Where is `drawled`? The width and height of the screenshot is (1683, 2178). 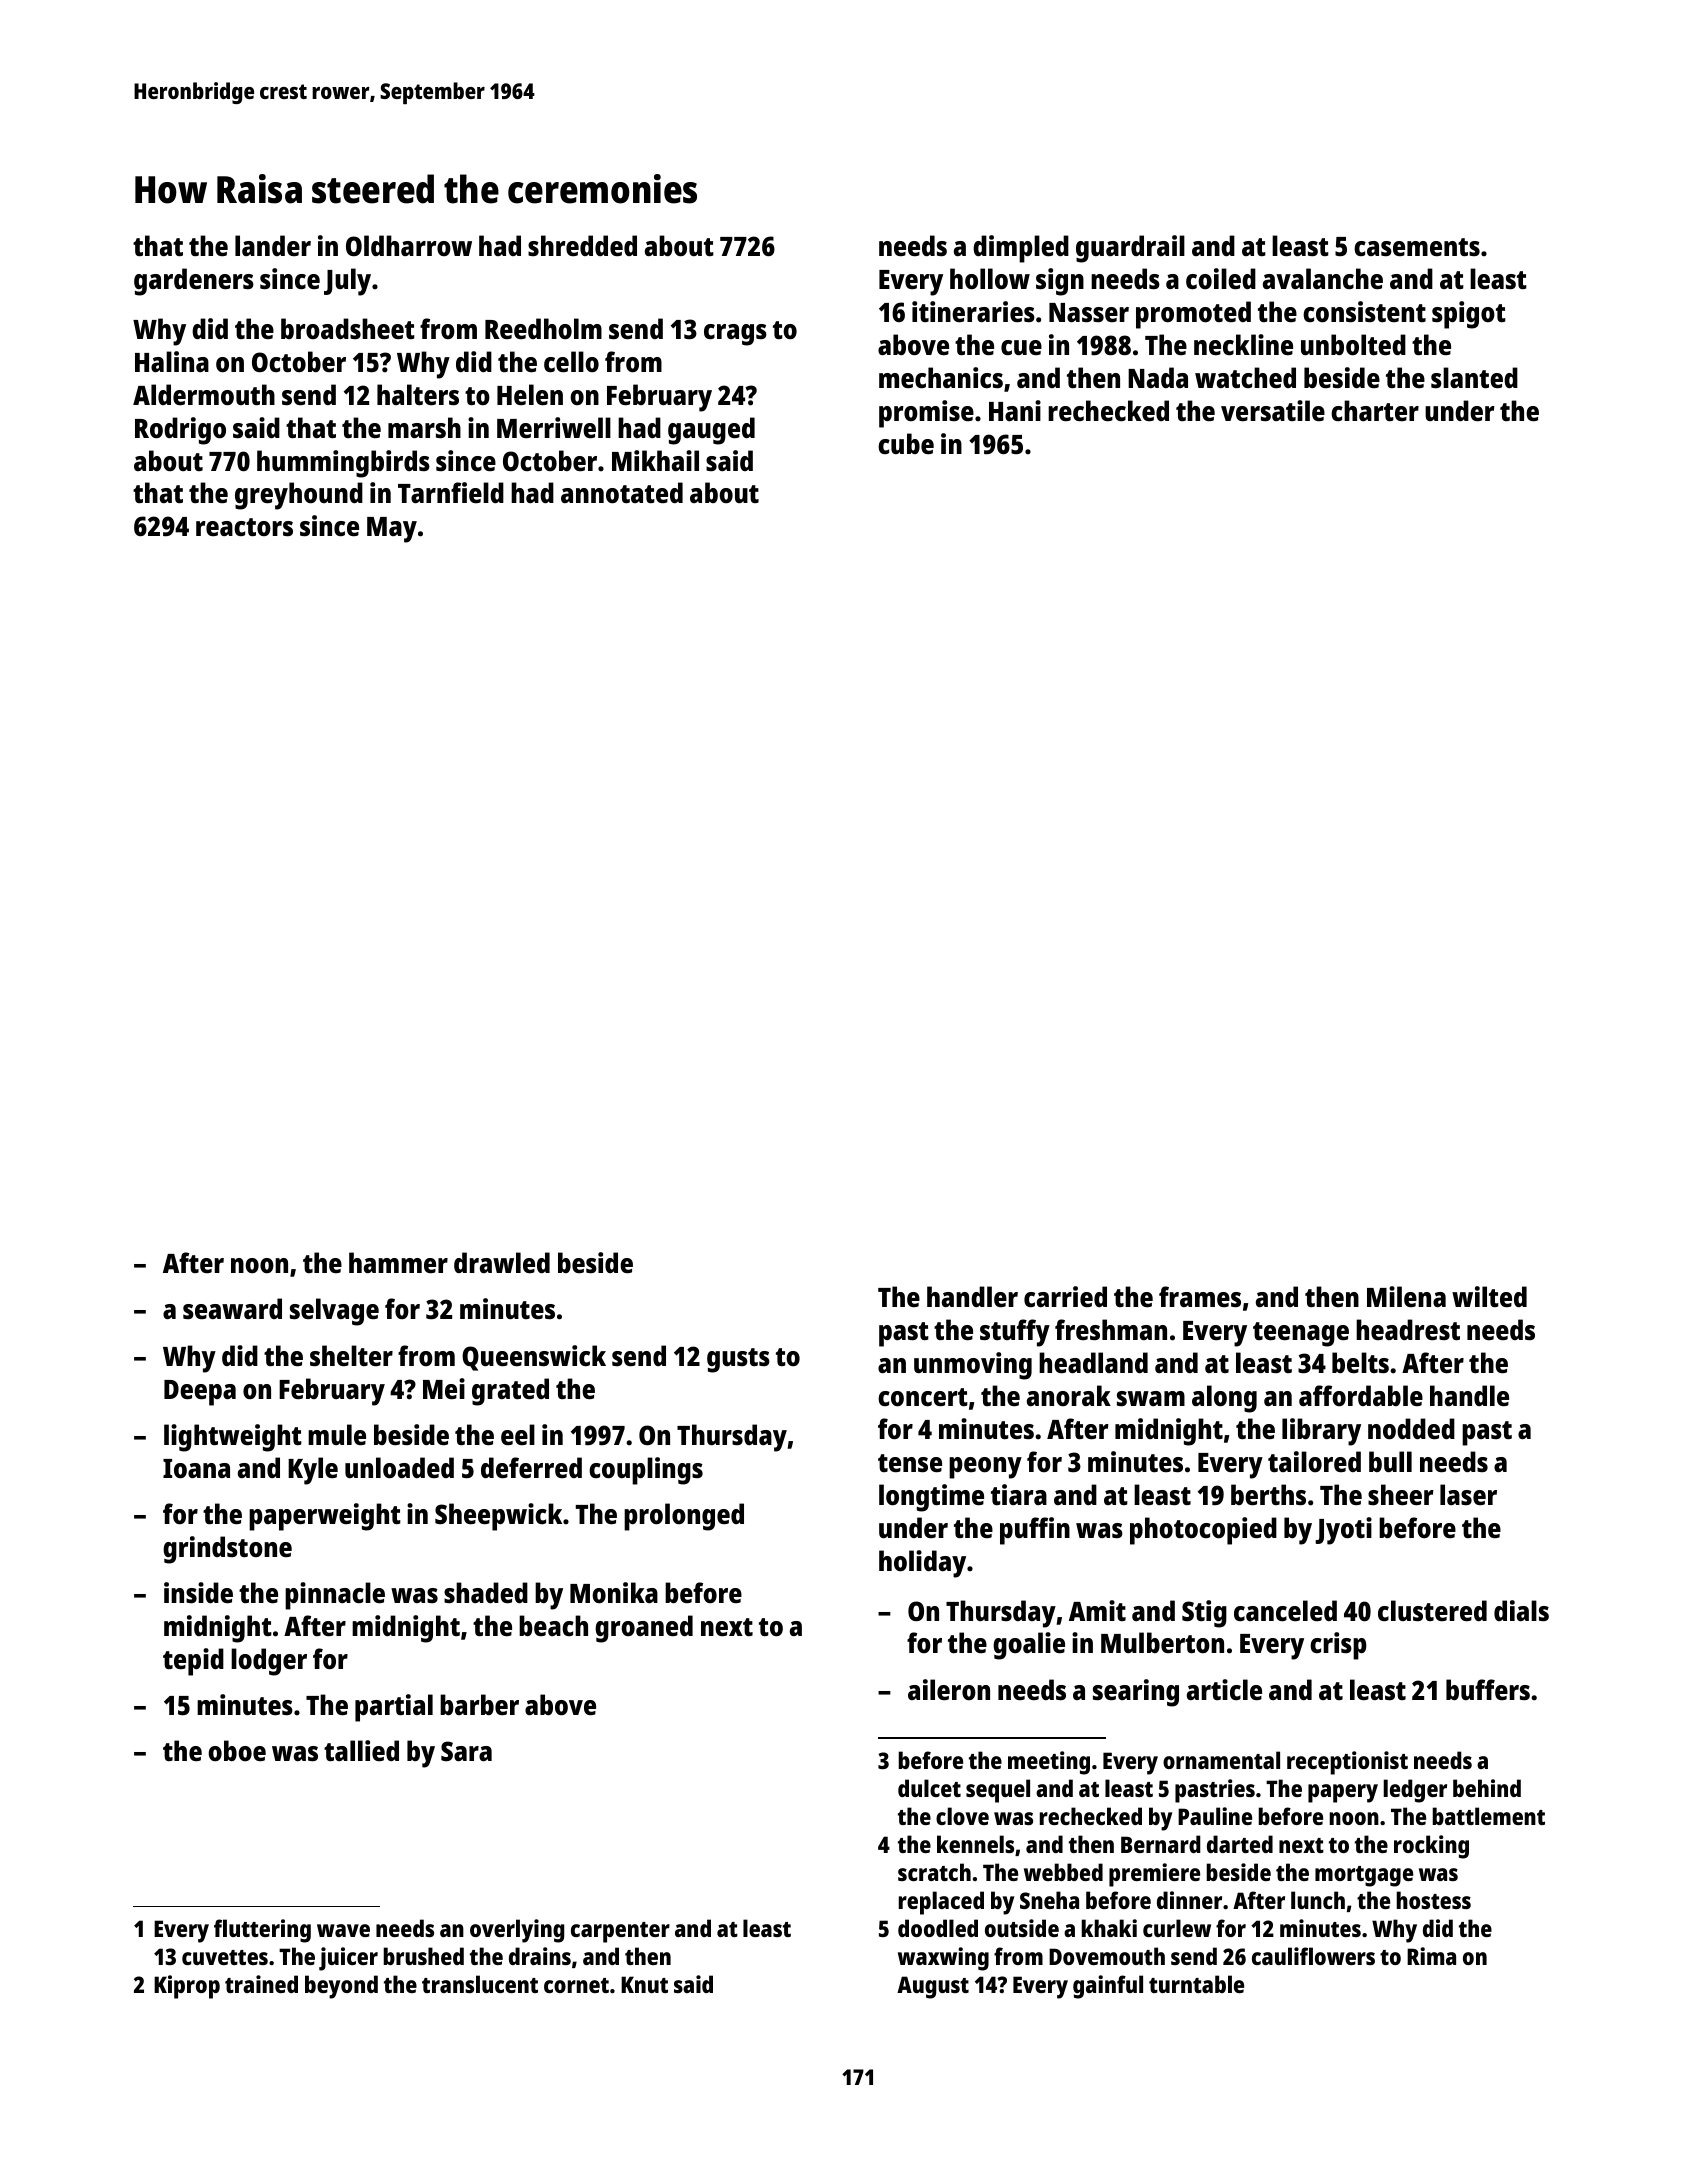
drawled is located at coordinates (502, 1262).
